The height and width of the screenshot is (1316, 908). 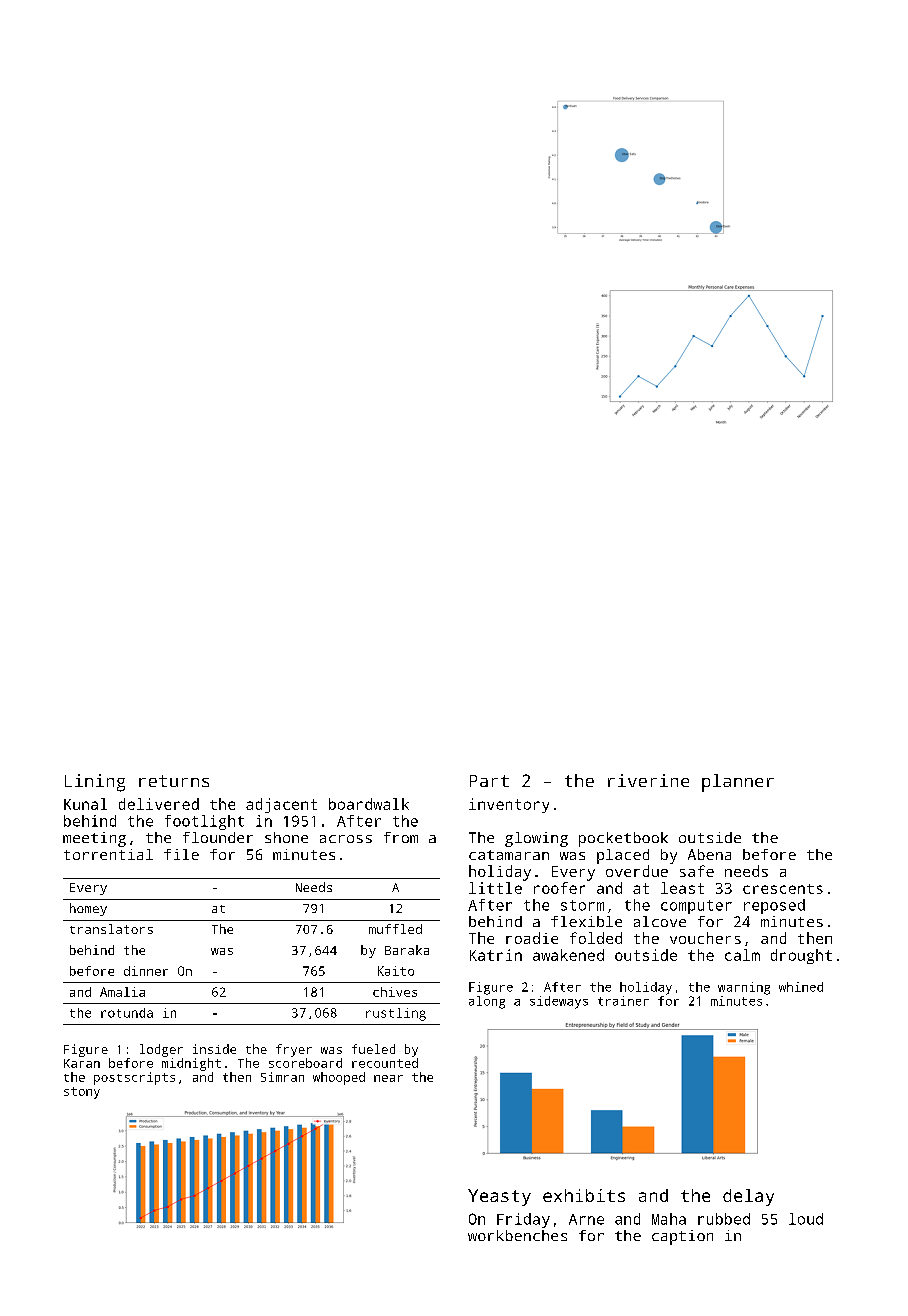 I want to click on Lining, so click(x=95, y=783).
